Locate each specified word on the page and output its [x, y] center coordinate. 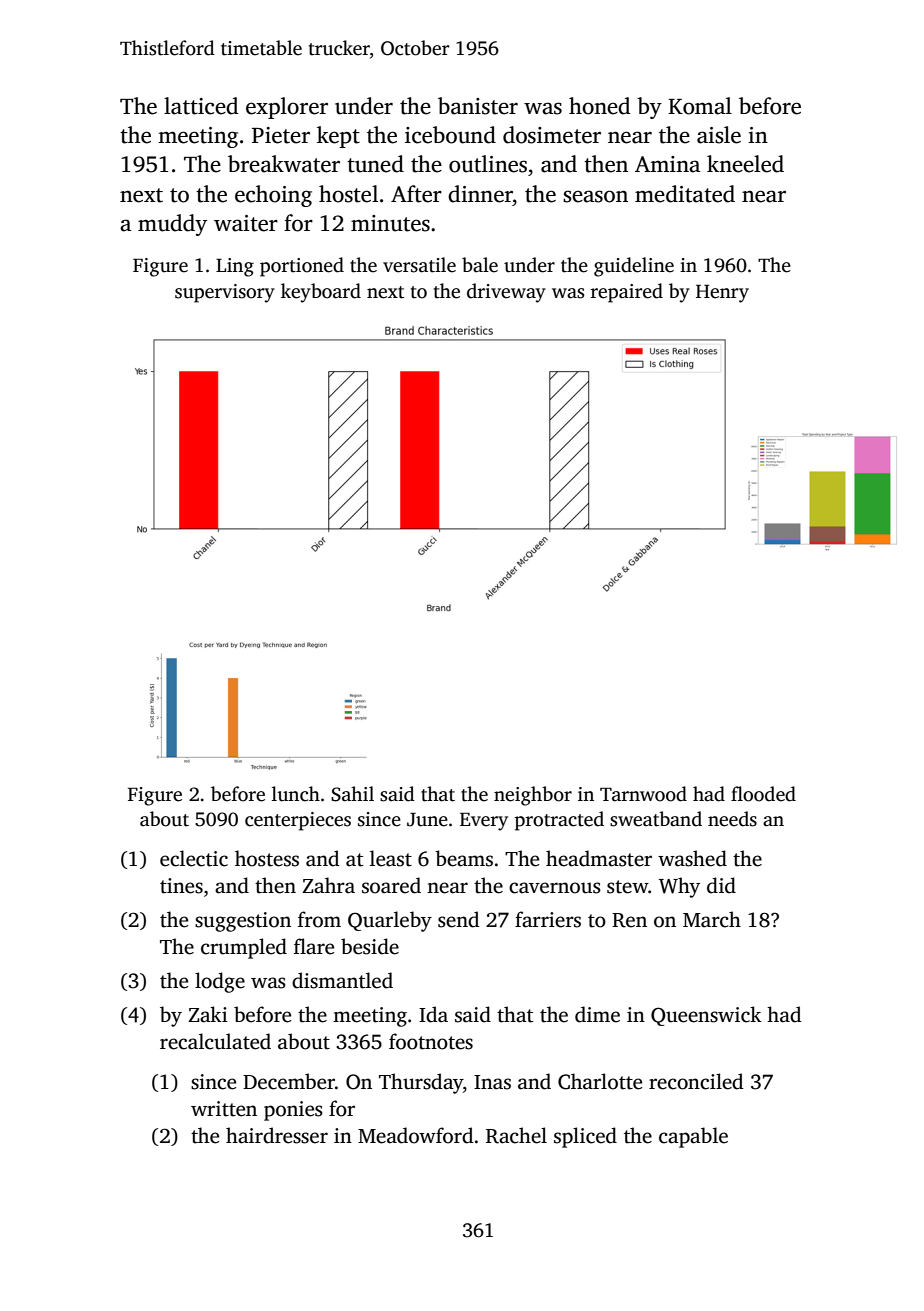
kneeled [745, 164]
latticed [201, 106]
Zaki [208, 1014]
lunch [296, 794]
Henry [722, 294]
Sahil [352, 794]
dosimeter [552, 135]
